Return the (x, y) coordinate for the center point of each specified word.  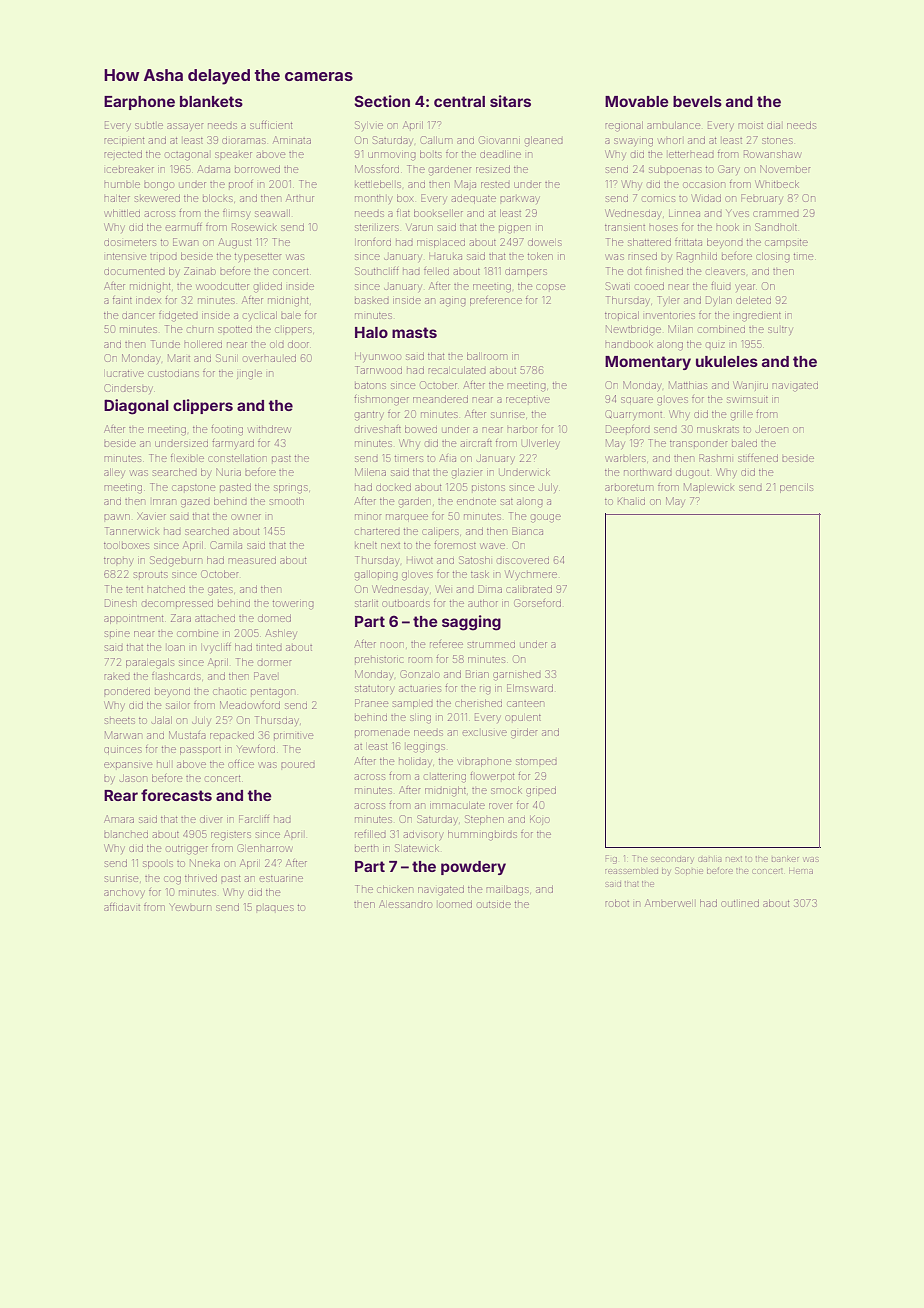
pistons (488, 488)
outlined (740, 903)
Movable (637, 101)
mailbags (508, 891)
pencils (796, 488)
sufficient (271, 125)
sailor (178, 705)
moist (751, 126)
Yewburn (191, 908)
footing (227, 430)
